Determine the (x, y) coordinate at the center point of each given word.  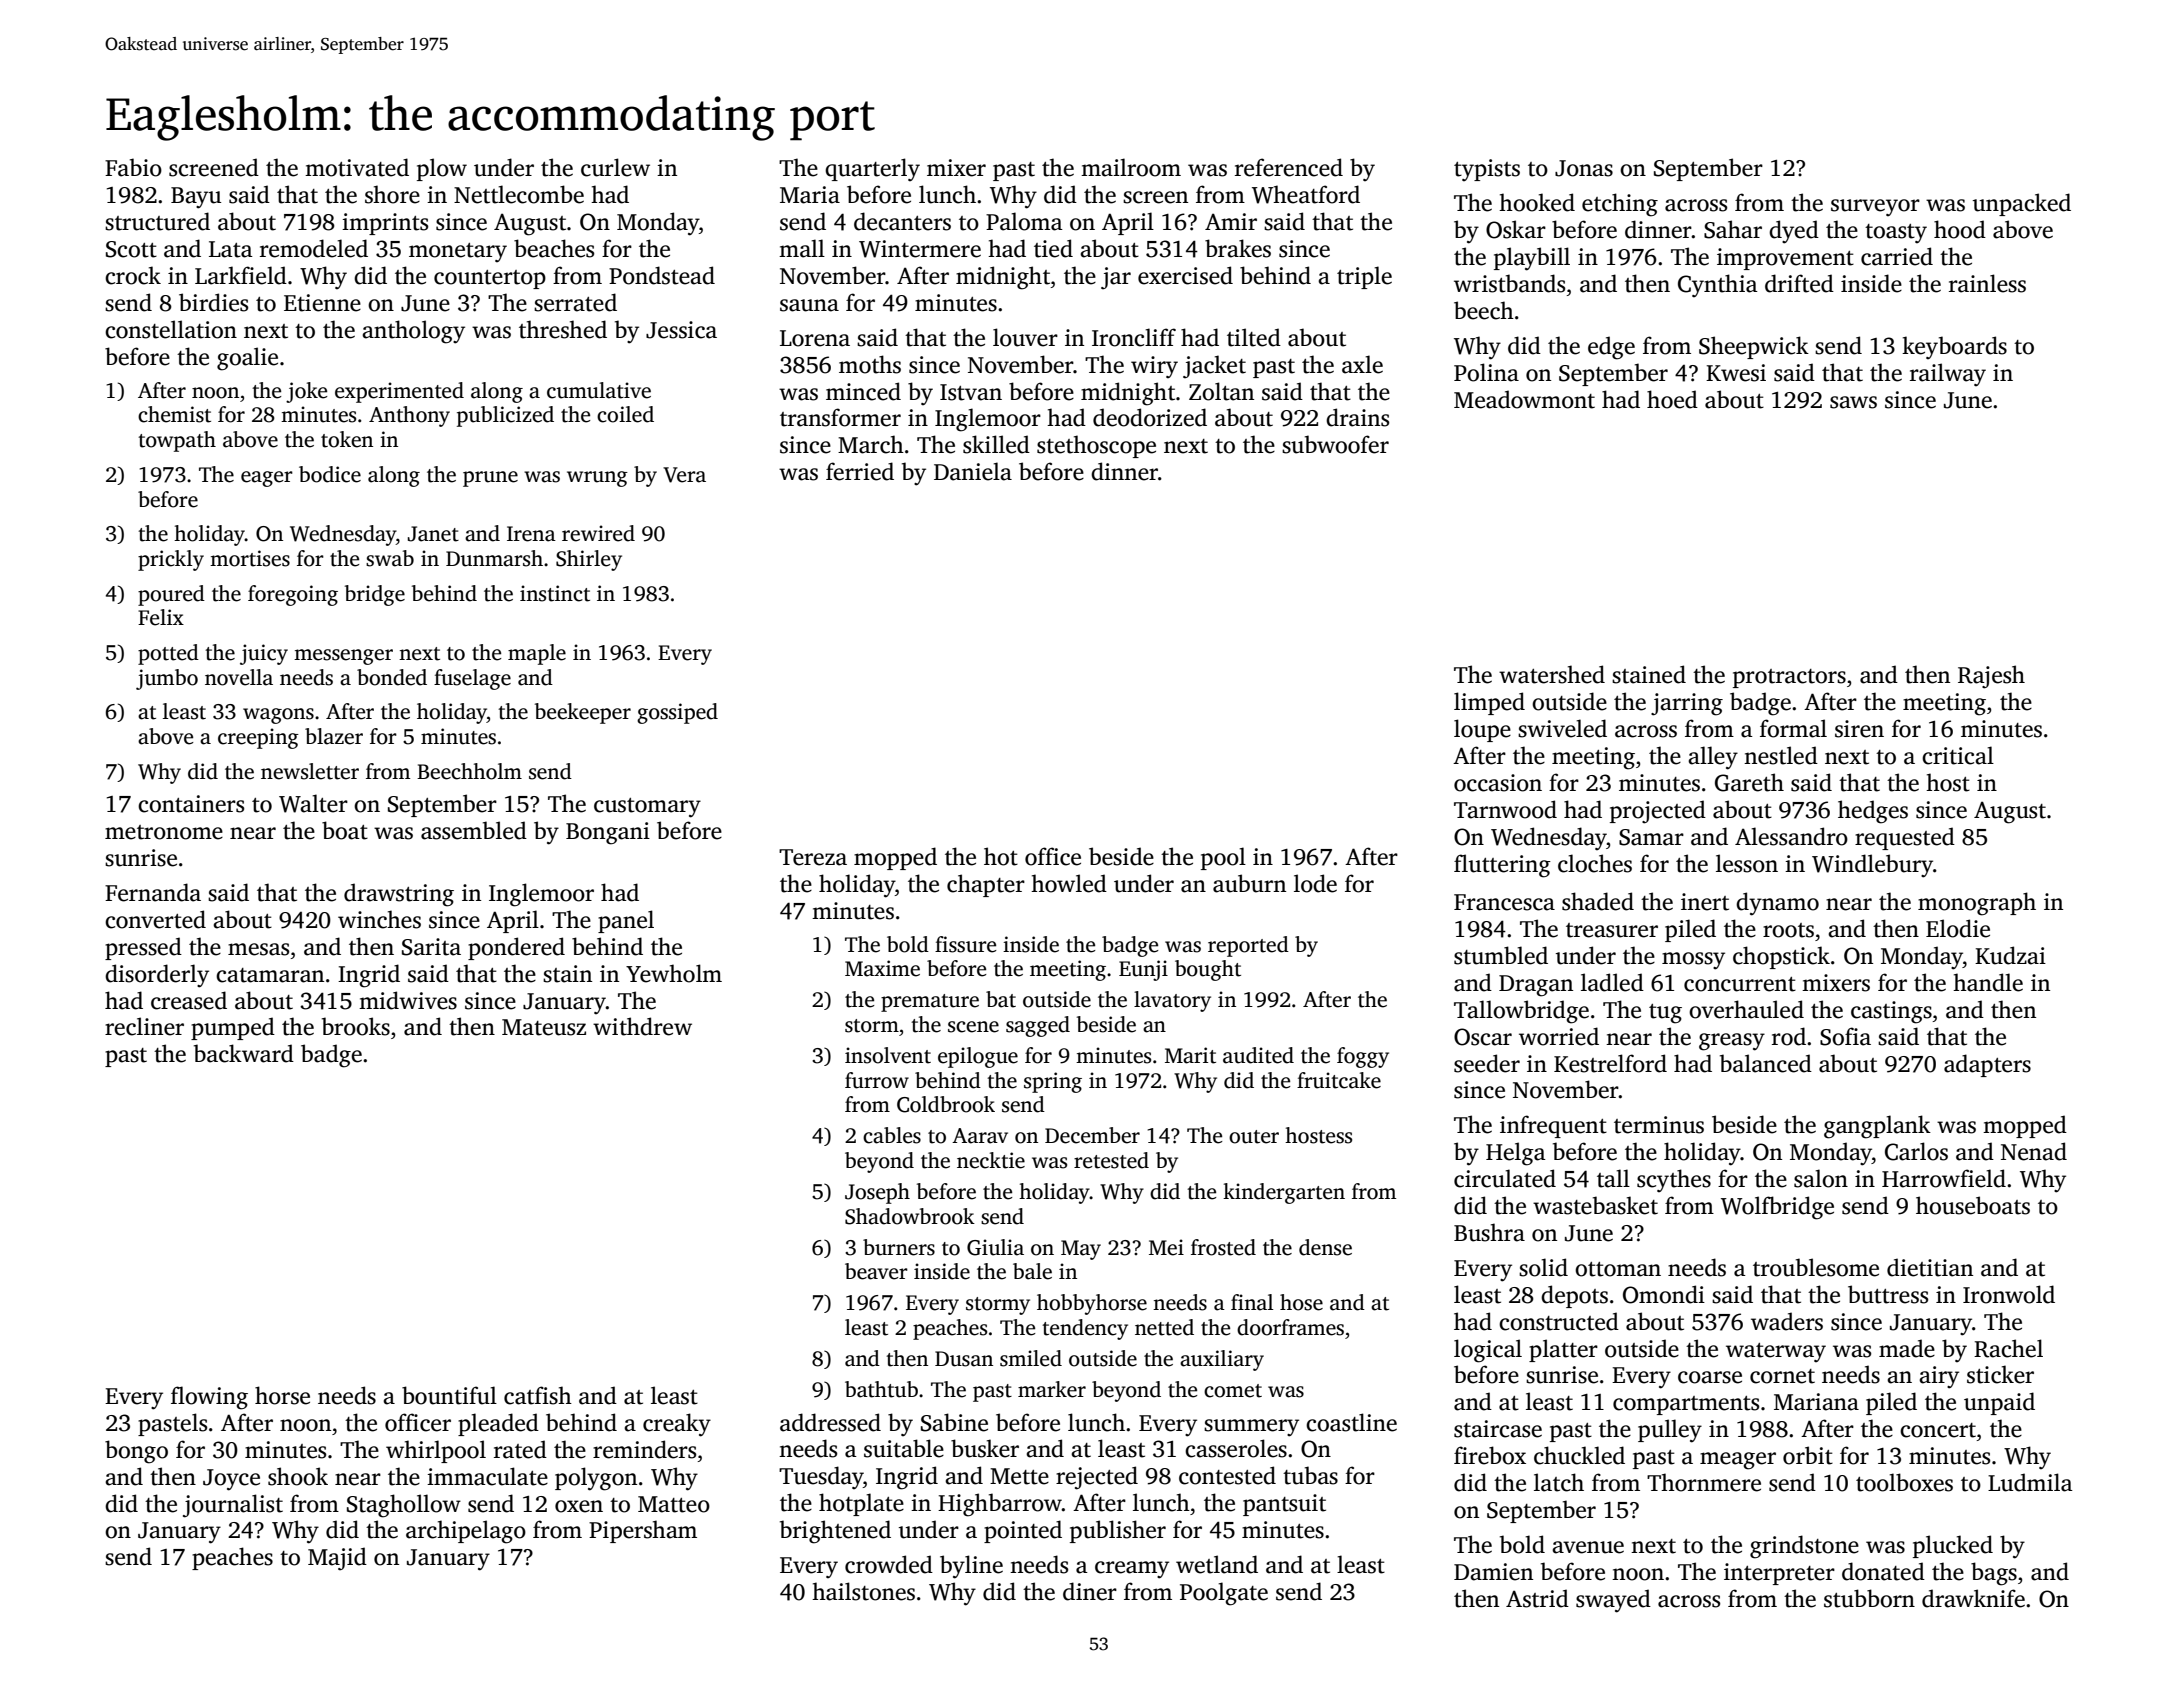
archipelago (466, 1532)
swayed (1613, 1601)
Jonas (1584, 168)
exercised (1185, 275)
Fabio (133, 167)
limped (1489, 703)
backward (244, 1053)
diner (1090, 1591)
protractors (1789, 678)
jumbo (167, 679)
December (1092, 1135)
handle (1988, 982)
